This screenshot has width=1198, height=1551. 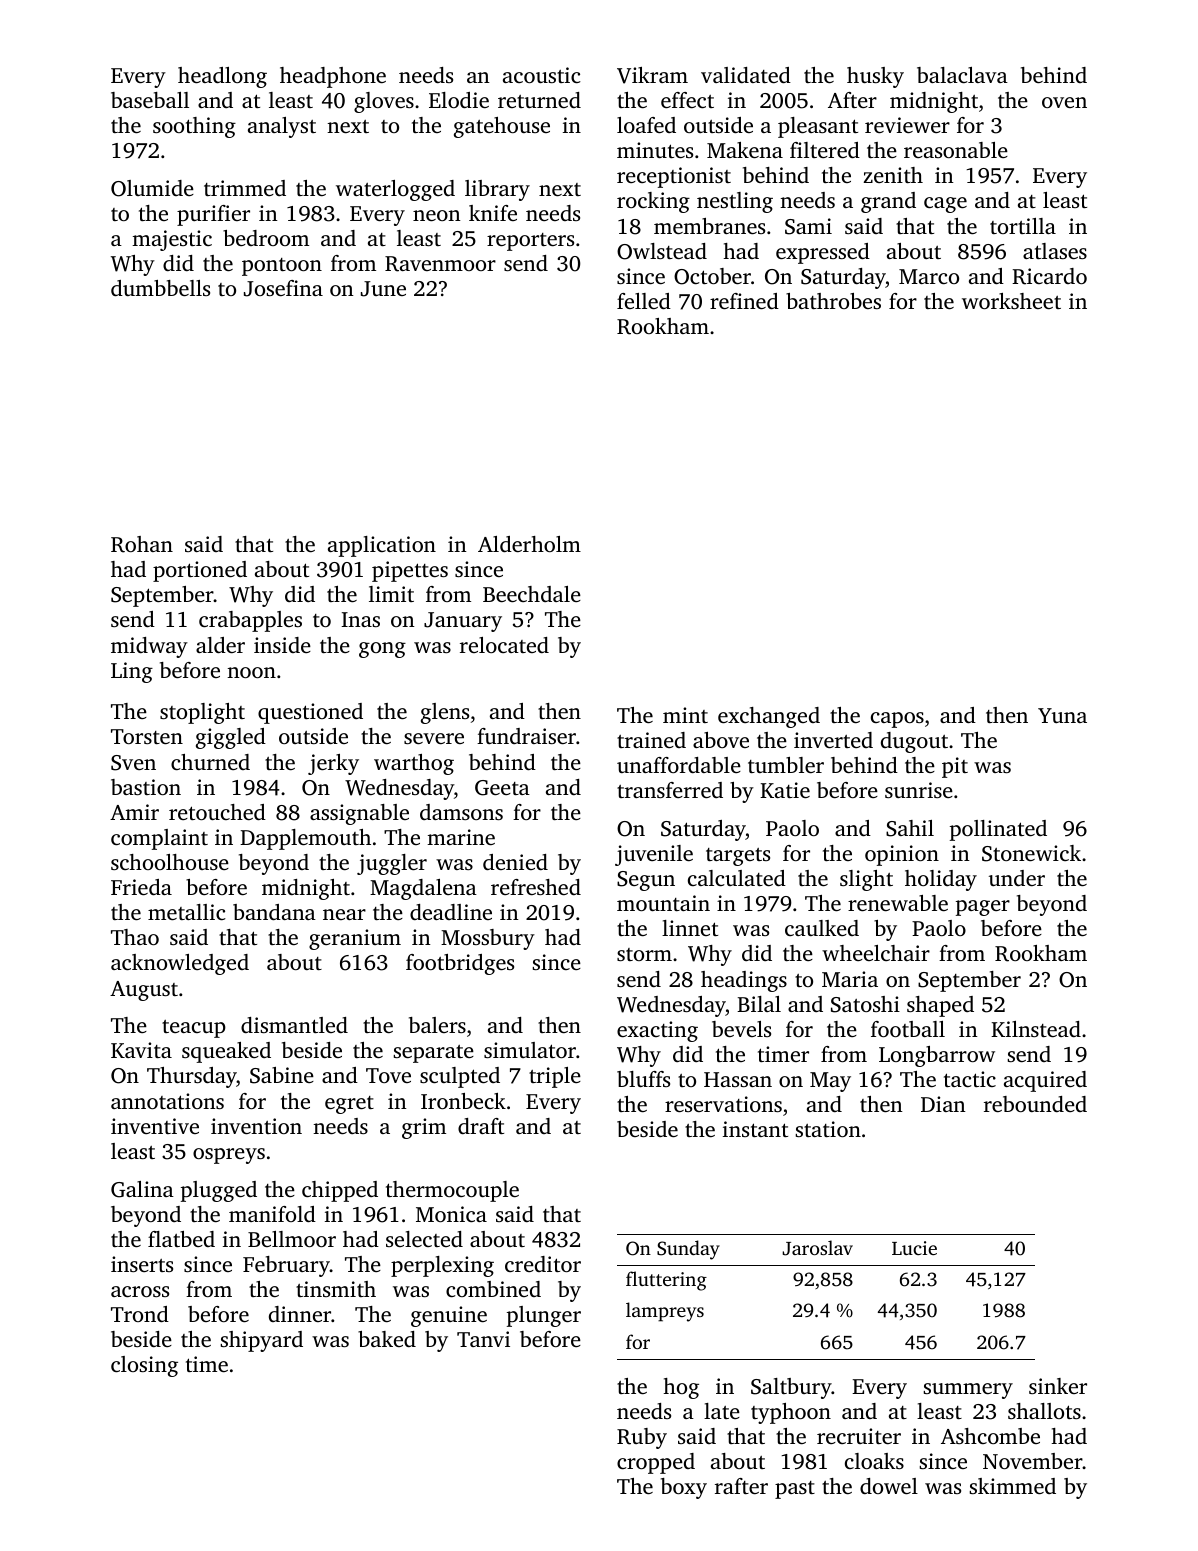 What do you see at coordinates (202, 713) in the screenshot?
I see `stoplight` at bounding box center [202, 713].
